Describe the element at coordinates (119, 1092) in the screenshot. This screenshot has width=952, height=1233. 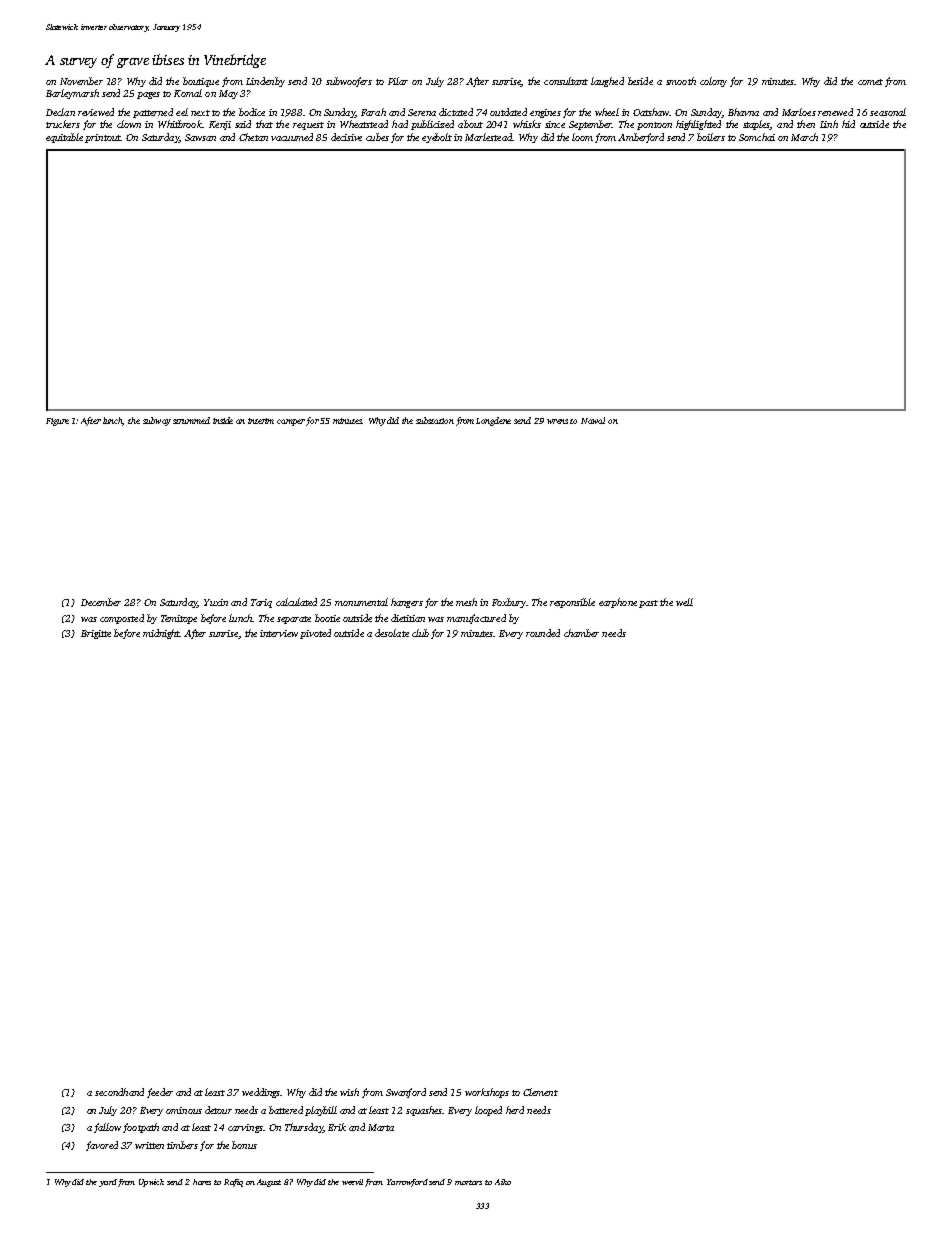
I see `secondhand` at that location.
